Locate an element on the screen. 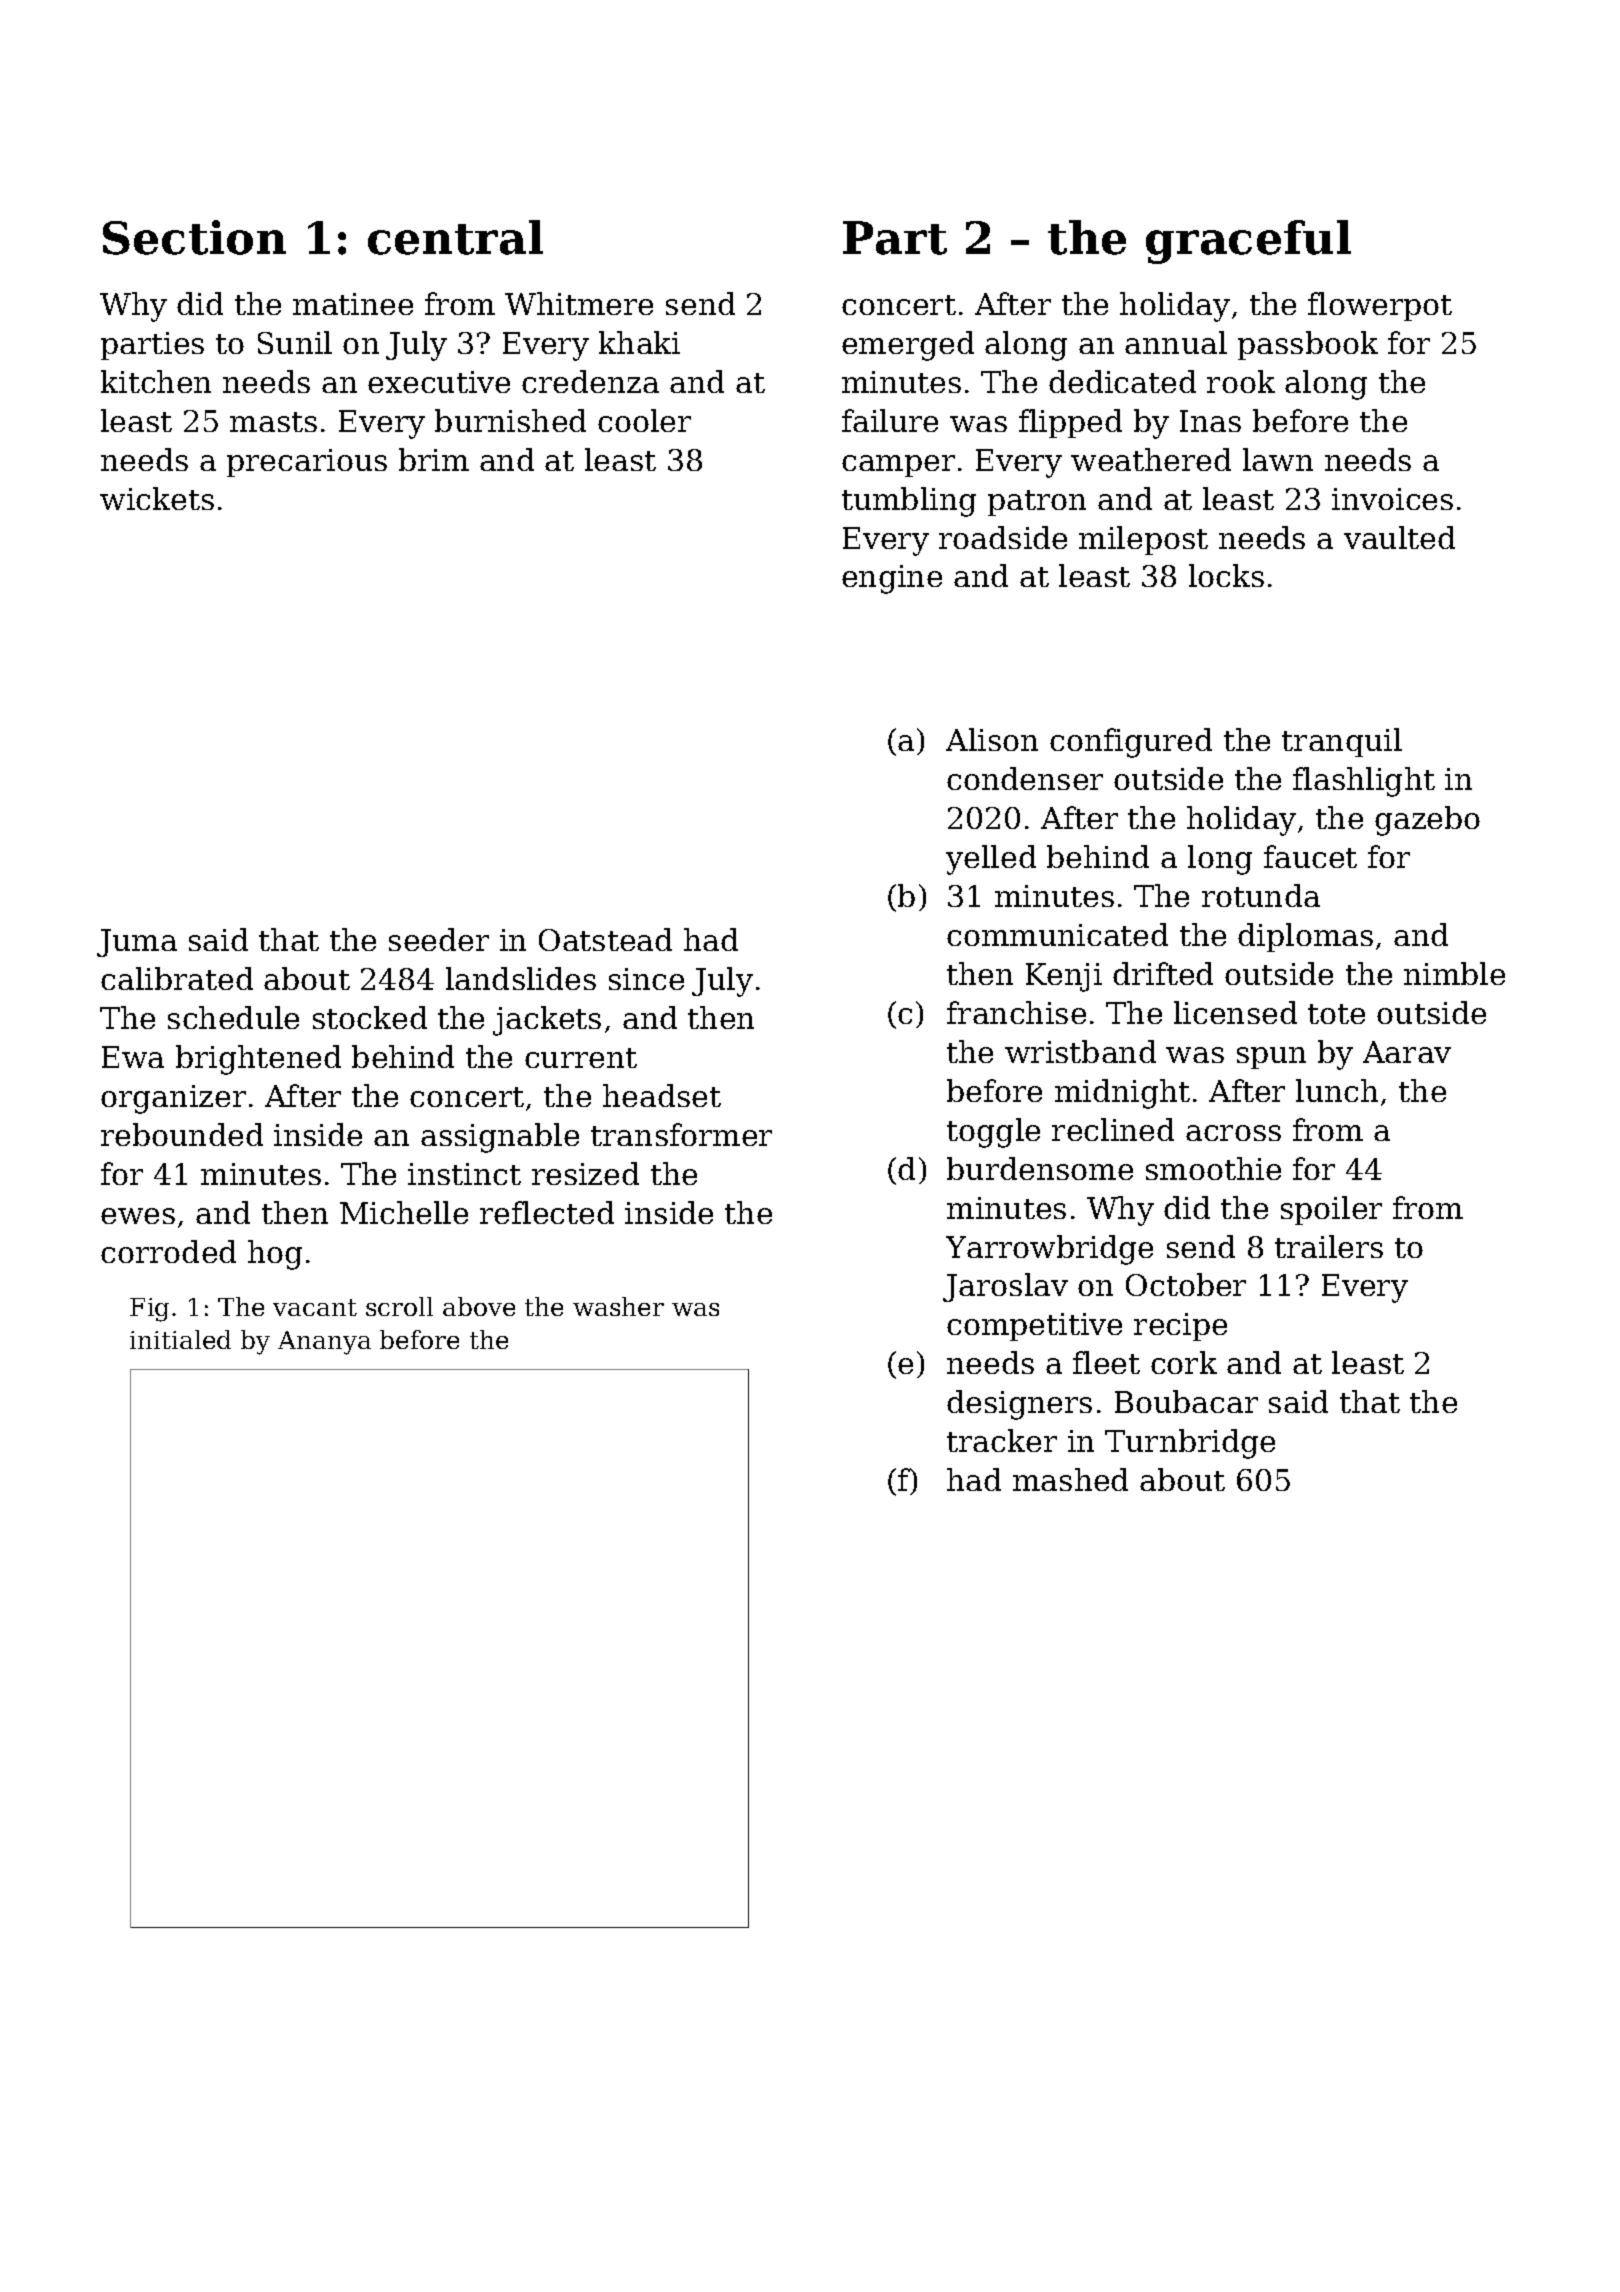 The image size is (1620, 2292). seeder is located at coordinates (439, 939).
